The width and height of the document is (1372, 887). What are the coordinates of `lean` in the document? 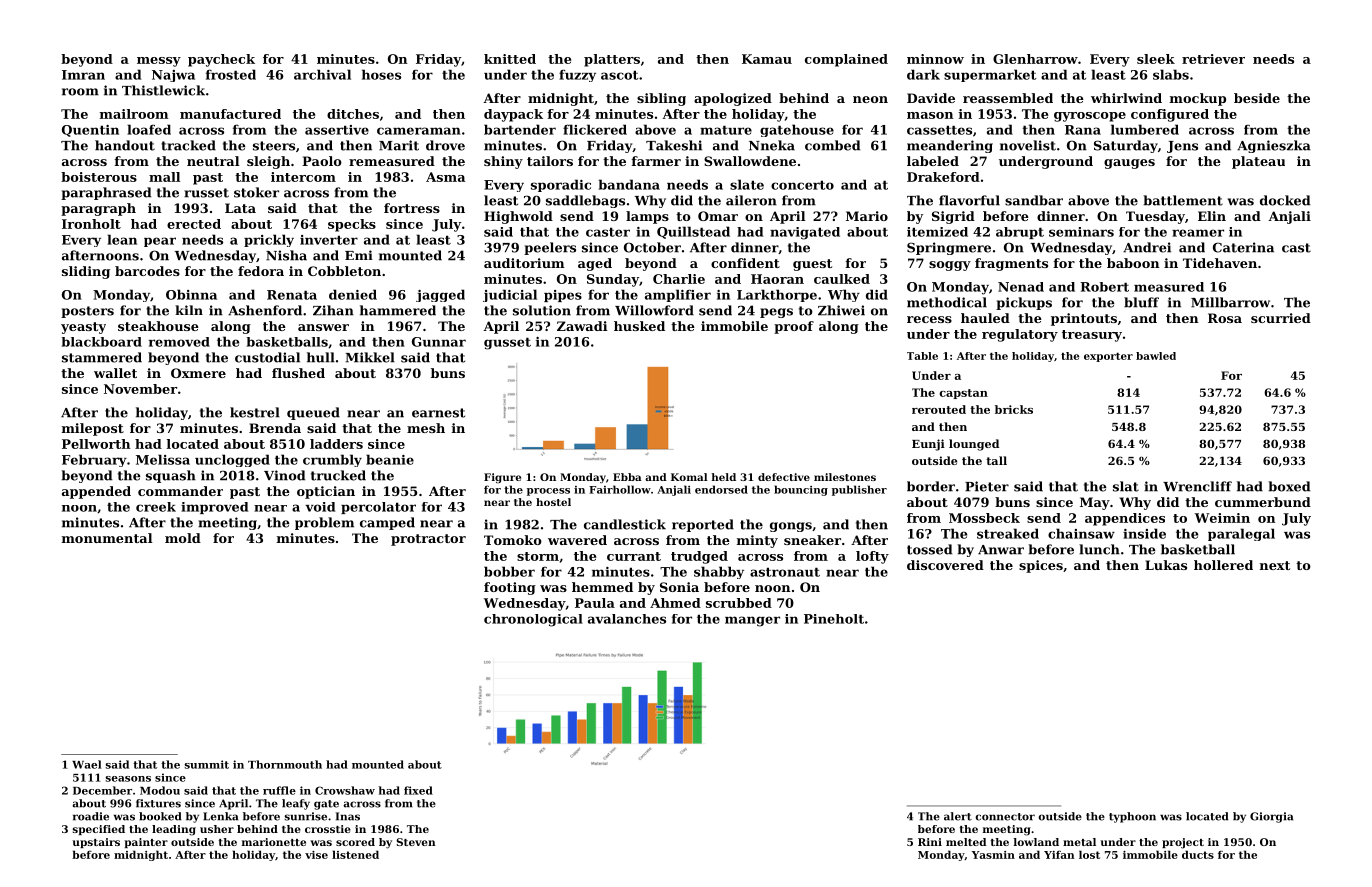 It's located at (122, 239).
